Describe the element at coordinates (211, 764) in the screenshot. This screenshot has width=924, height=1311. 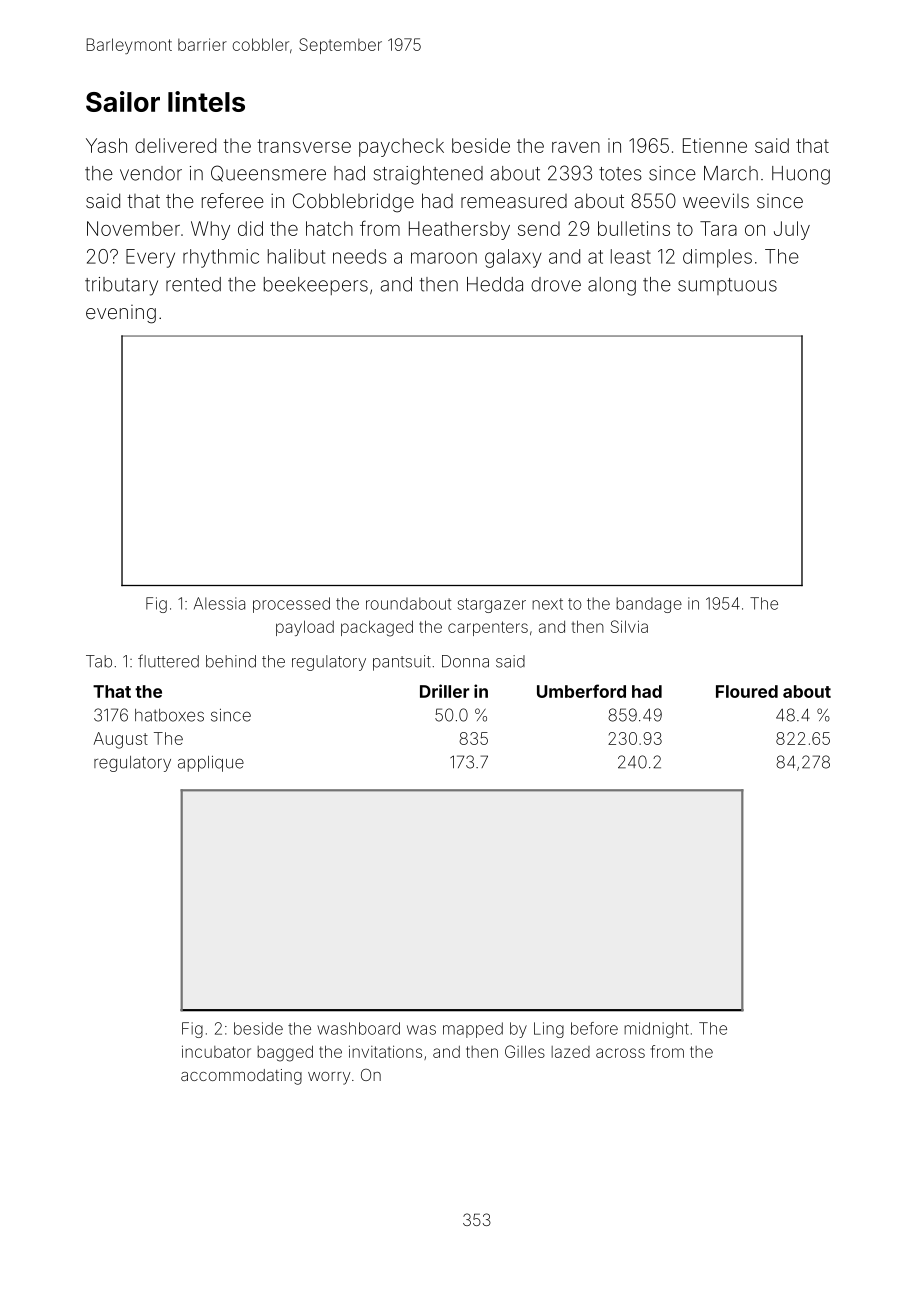
I see `applique` at that location.
